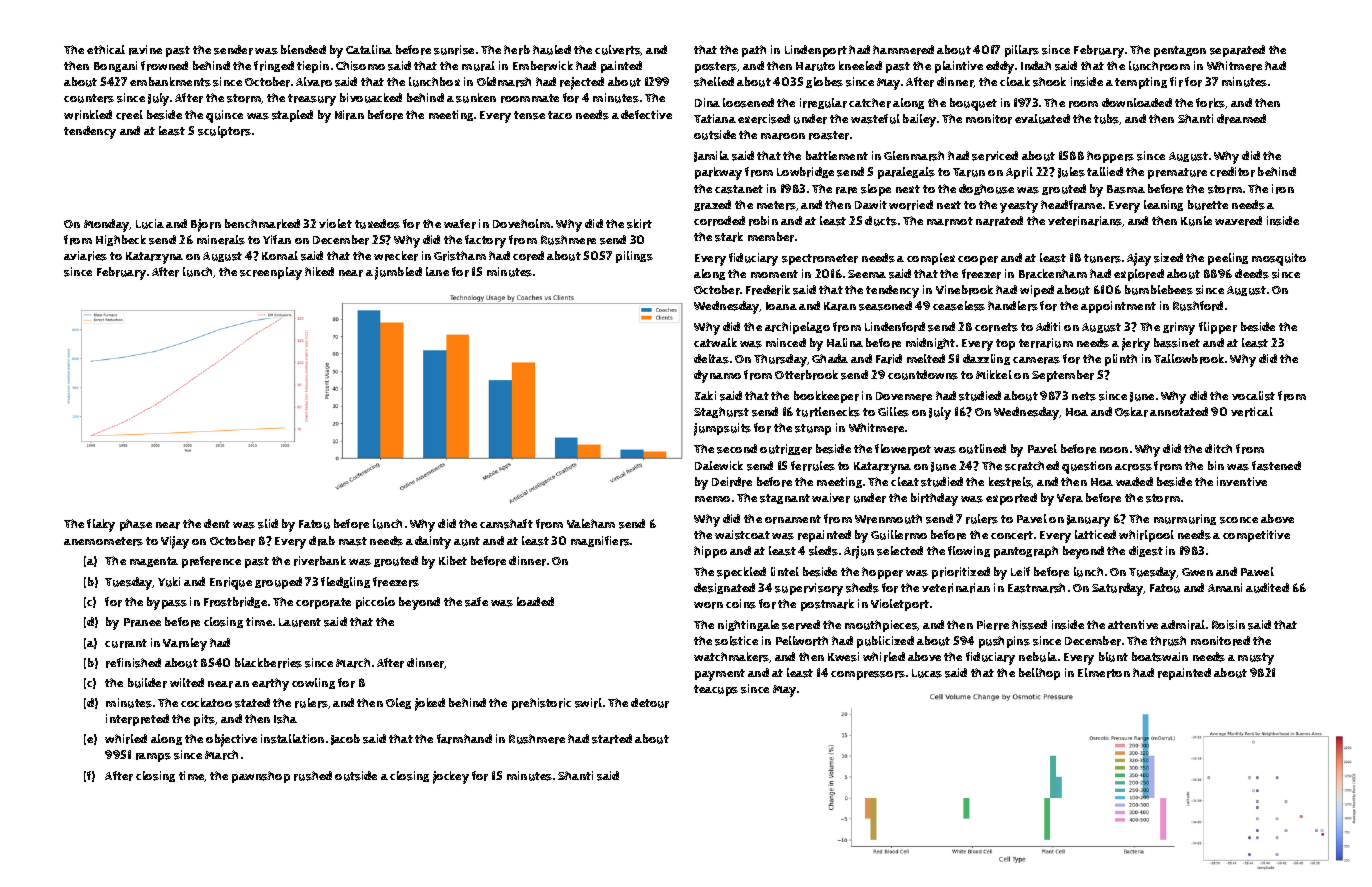 Image resolution: width=1372 pixels, height=887 pixels. I want to click on worn, so click(708, 605).
